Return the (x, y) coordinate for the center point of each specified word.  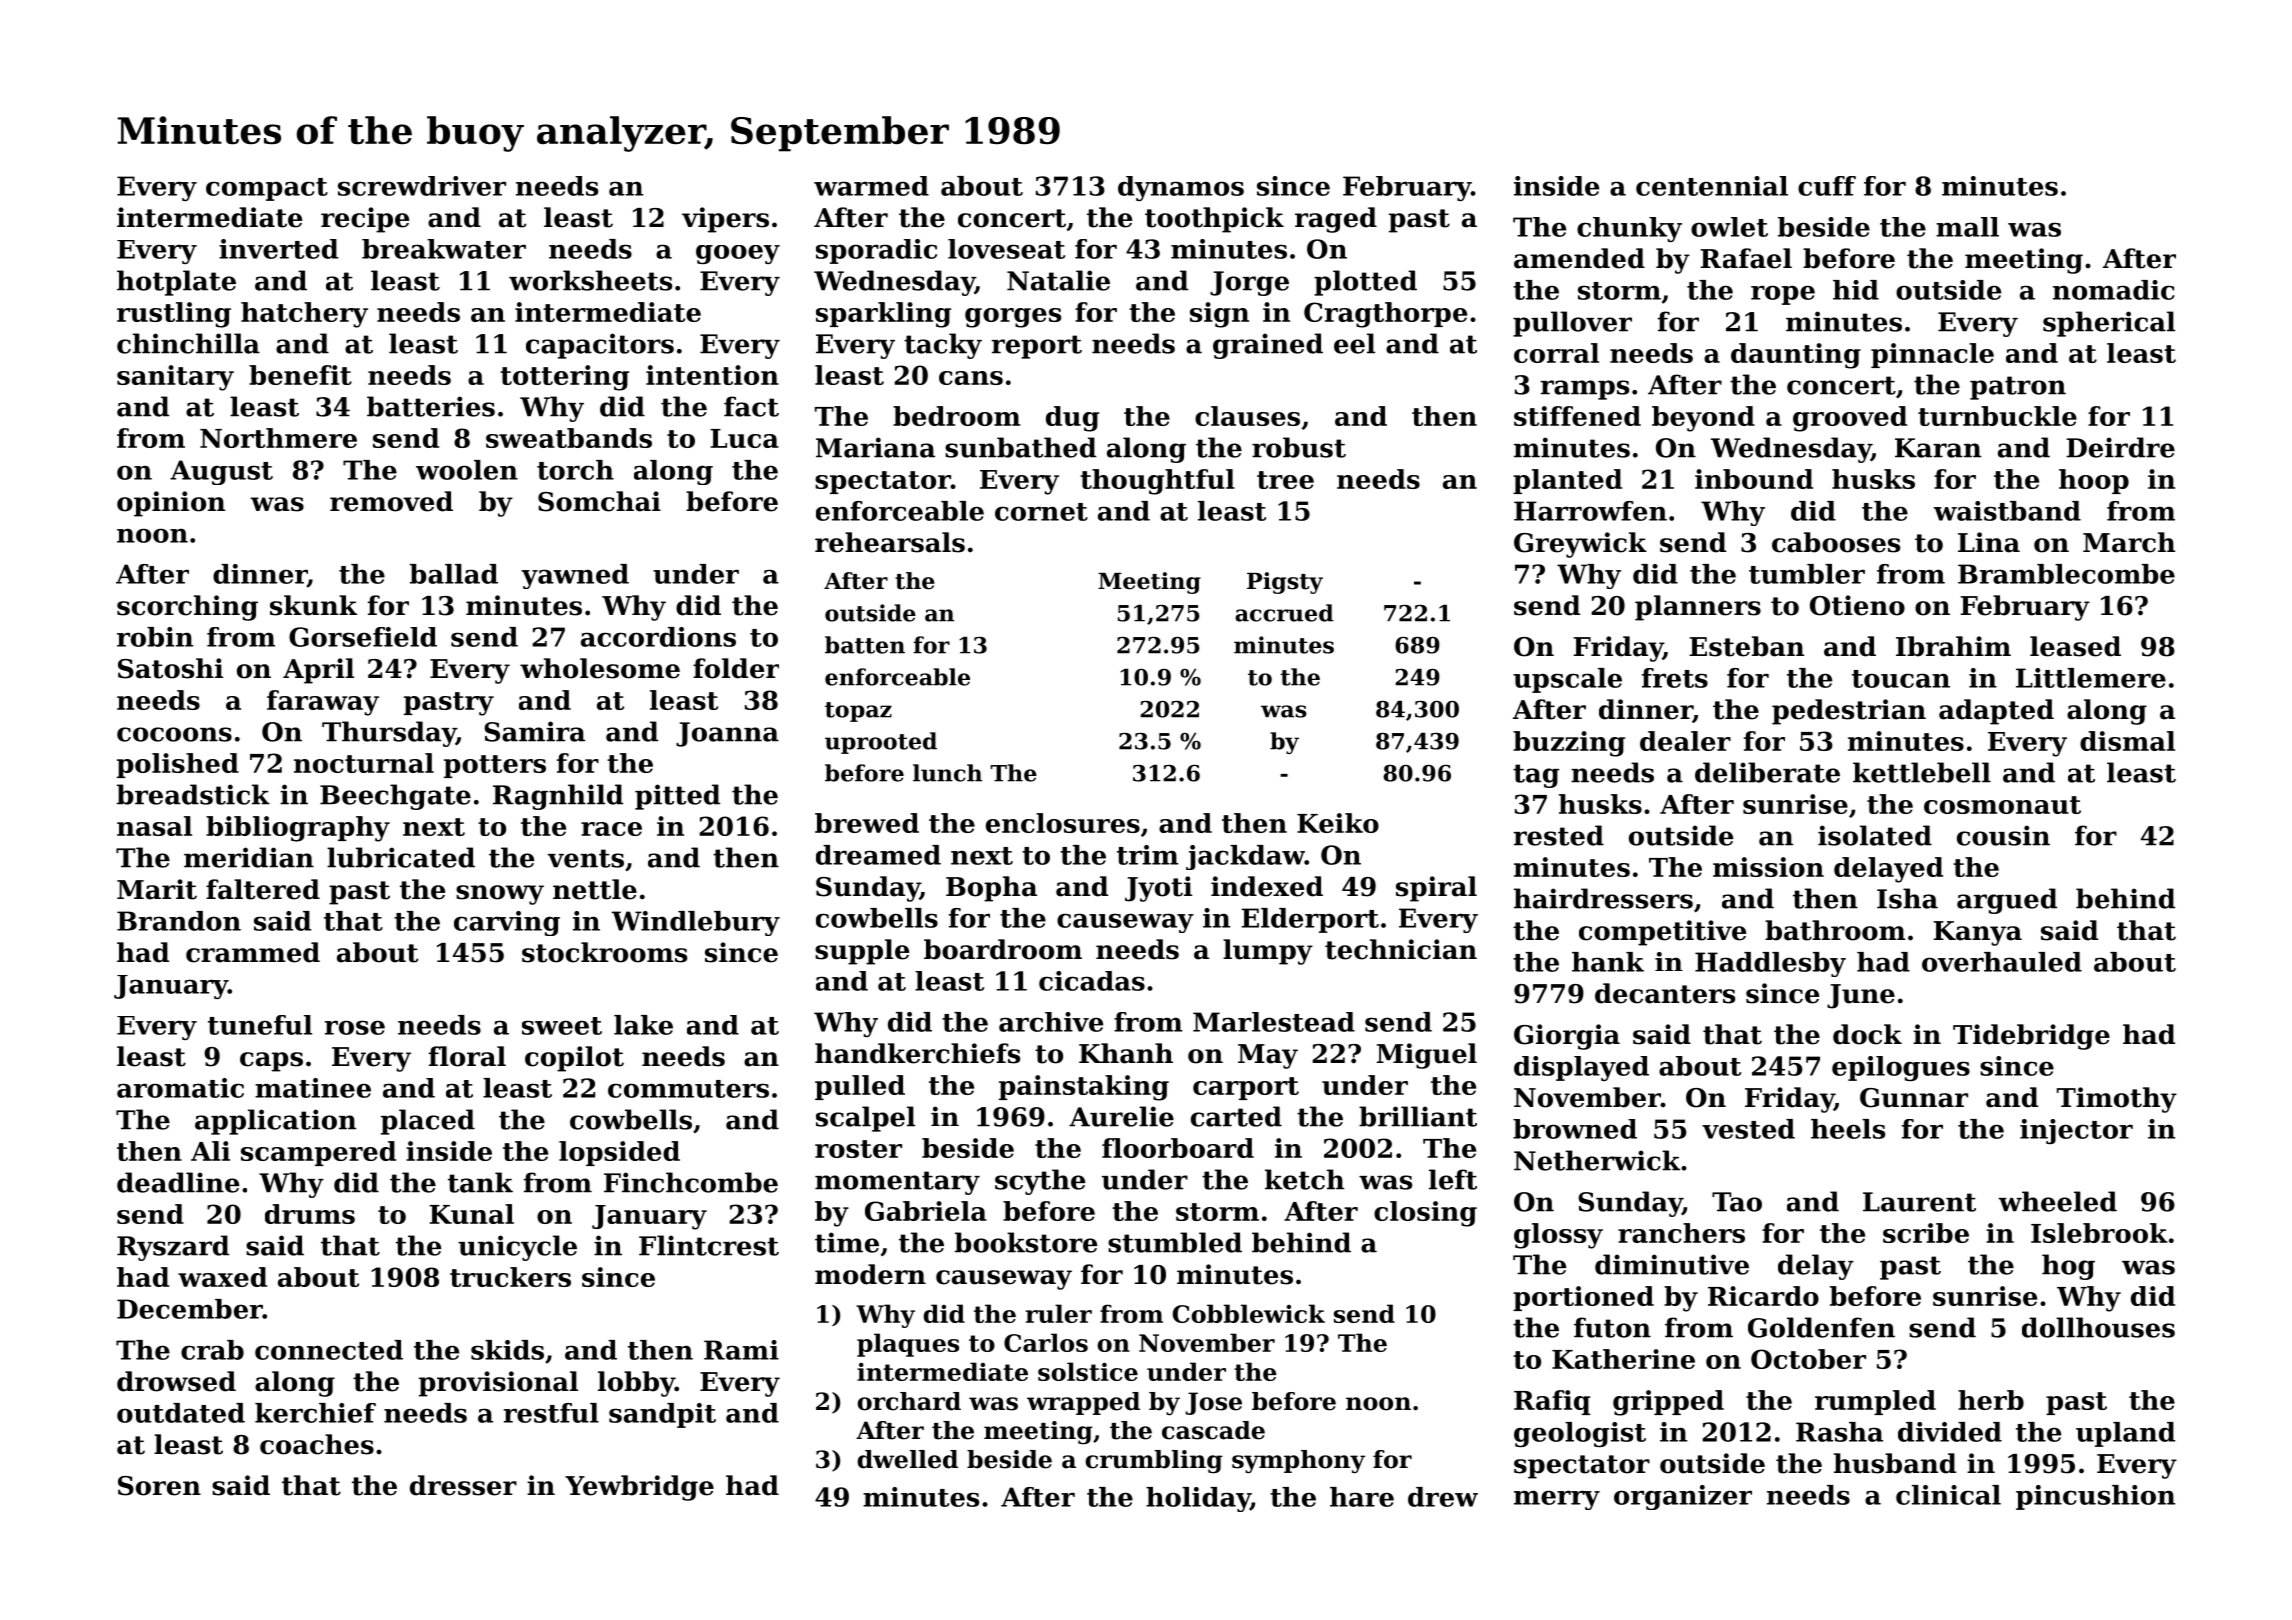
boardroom (1003, 949)
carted (1236, 1116)
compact (267, 189)
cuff (1827, 186)
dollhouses (2098, 1327)
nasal (154, 826)
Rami (741, 1350)
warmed (871, 186)
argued (2007, 901)
